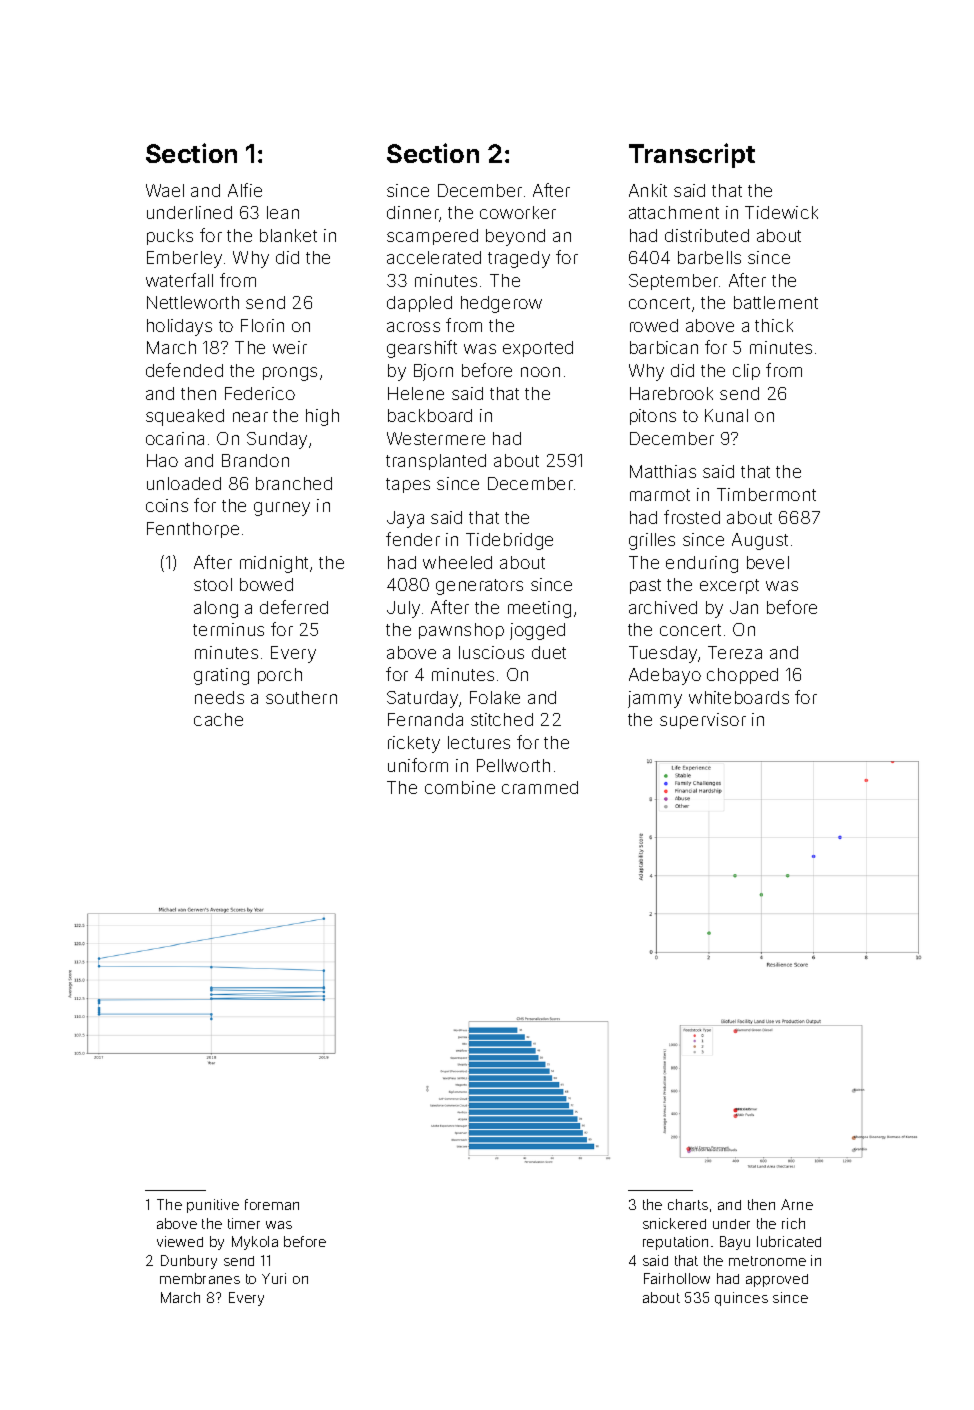 This image has width=974, height=1410. Describe the element at coordinates (245, 190) in the image. I see `Alfie` at that location.
